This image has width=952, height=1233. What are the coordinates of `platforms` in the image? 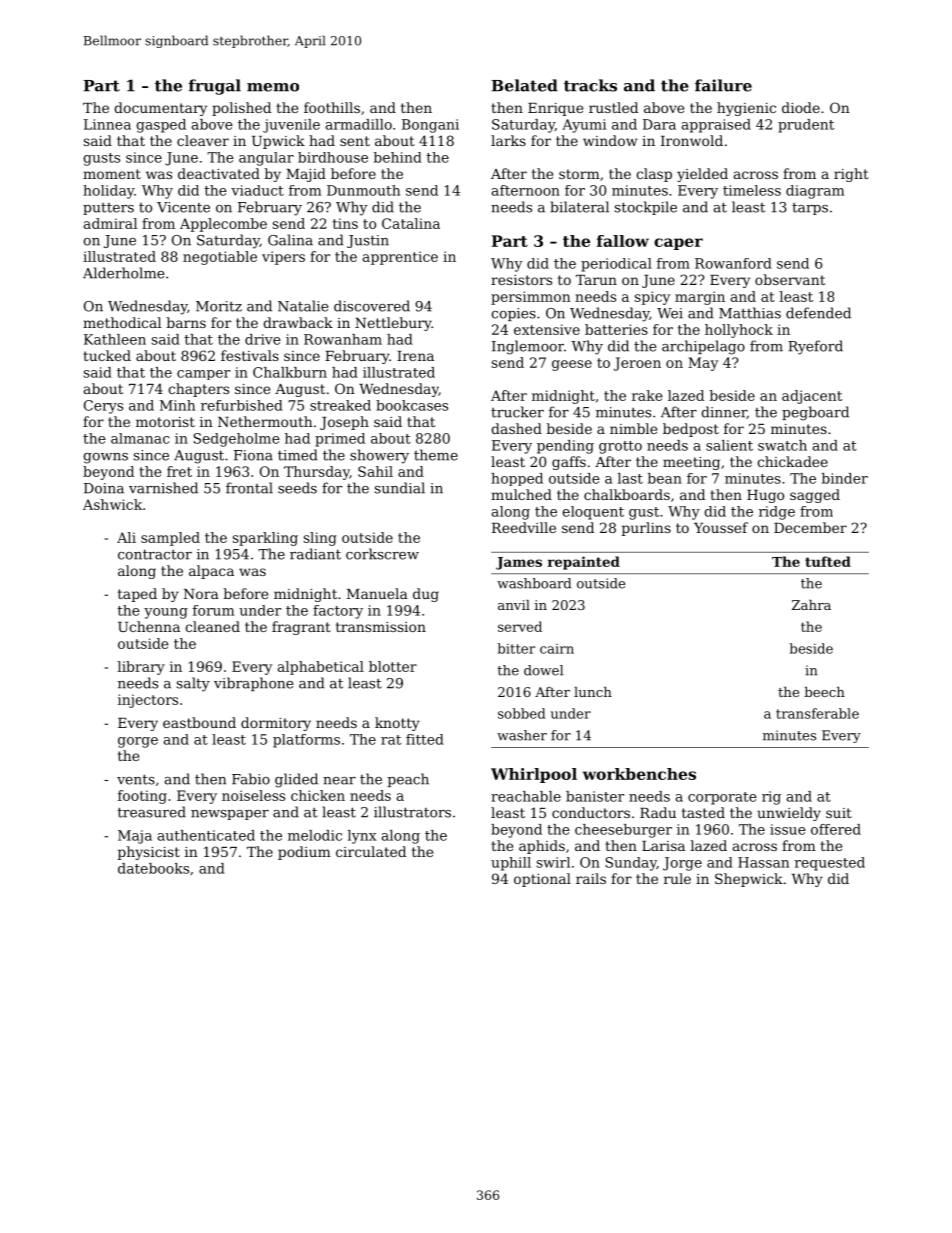 It's located at (306, 741).
